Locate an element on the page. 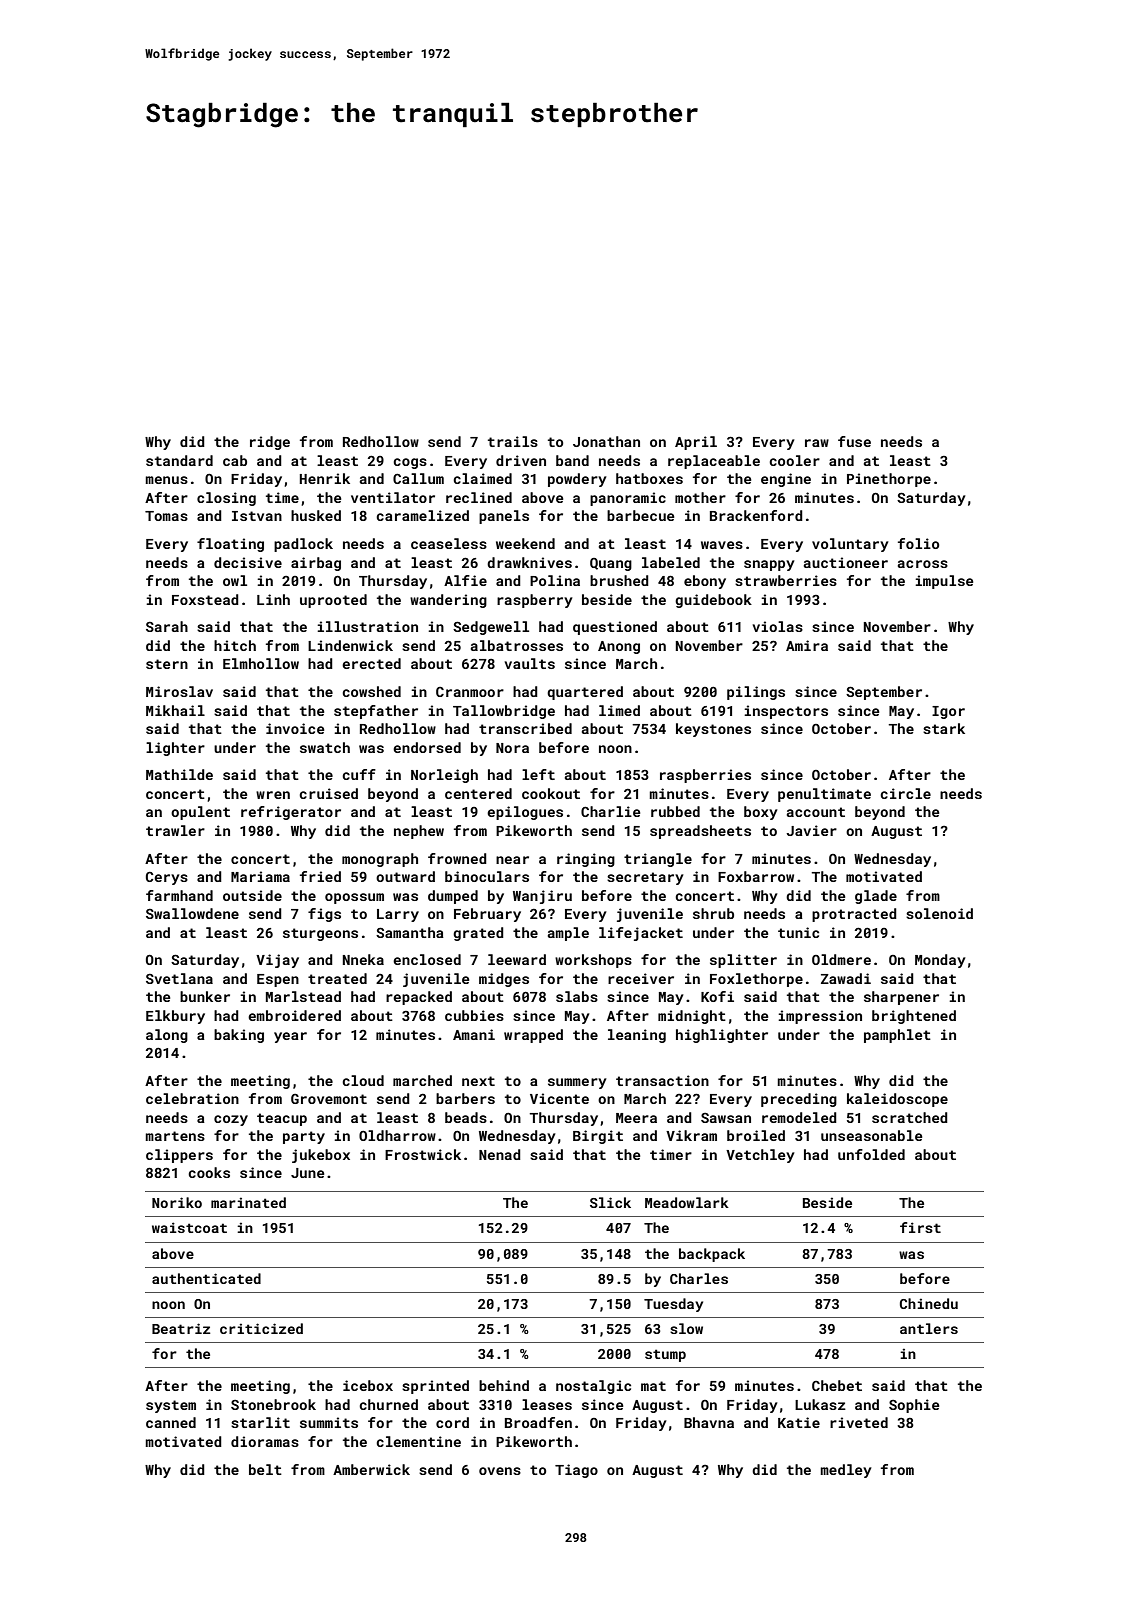 The image size is (1130, 1598). transcribed is located at coordinates (525, 728).
